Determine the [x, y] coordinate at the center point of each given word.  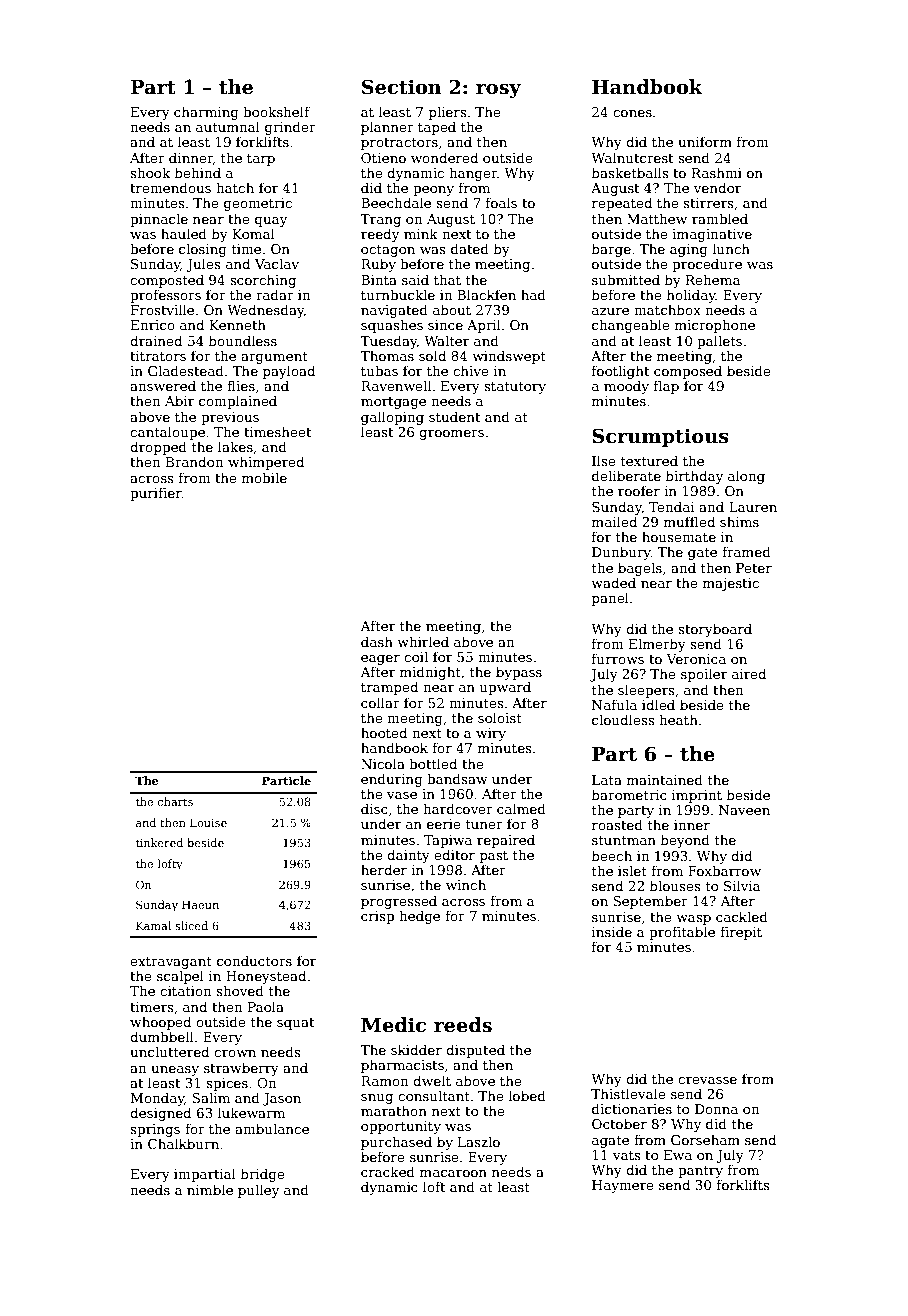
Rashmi [717, 172]
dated [470, 248]
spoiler [704, 675]
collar [380, 702]
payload [289, 372]
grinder [290, 128]
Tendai [671, 506]
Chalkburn [183, 1143]
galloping [392, 418]
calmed [521, 808]
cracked [388, 1171]
